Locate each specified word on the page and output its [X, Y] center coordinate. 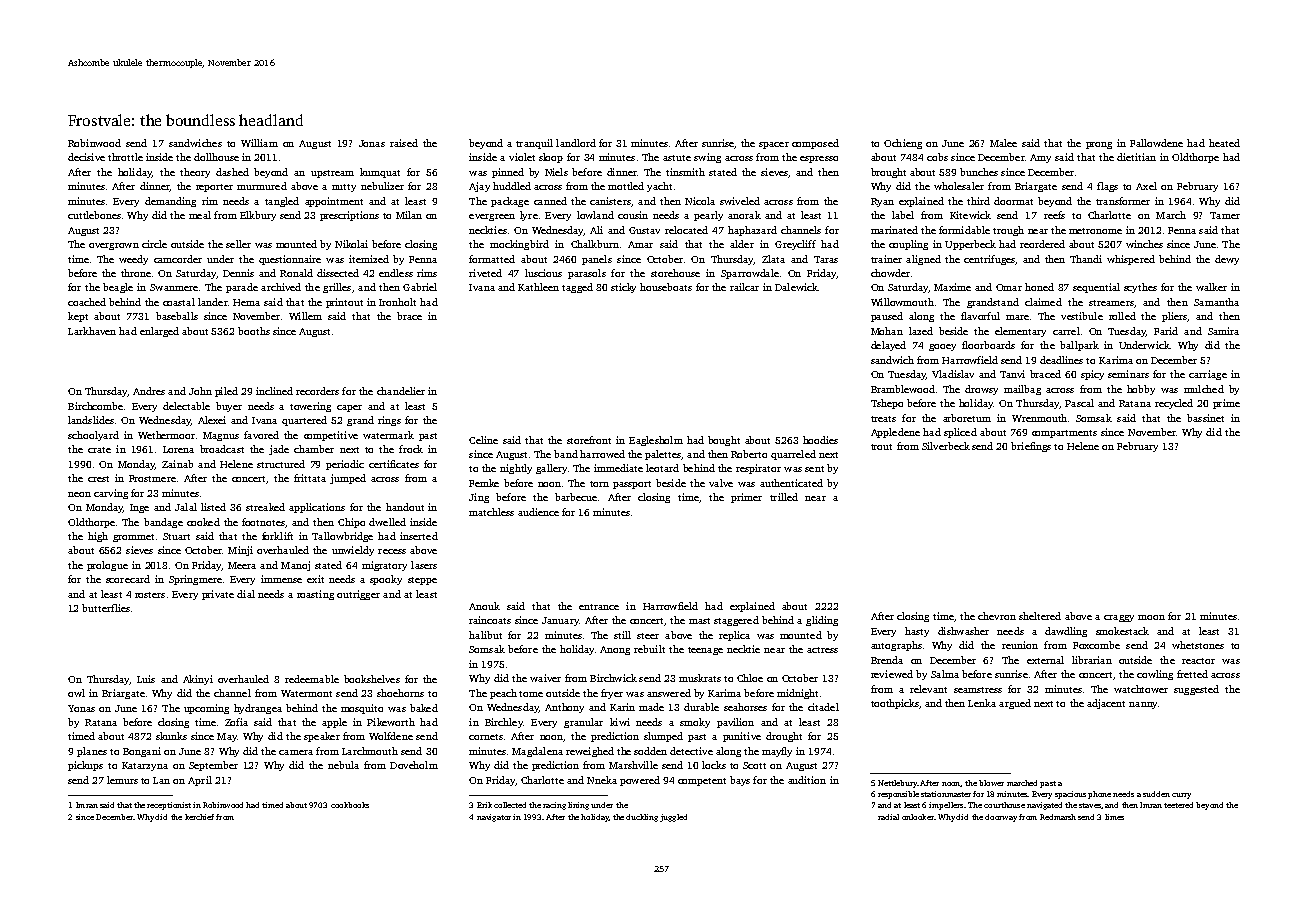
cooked [203, 522]
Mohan [887, 331]
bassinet [1205, 418]
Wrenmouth [1039, 418]
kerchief [199, 817]
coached [87, 302]
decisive [86, 157]
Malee [1003, 143]
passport [632, 485]
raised [404, 143]
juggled [673, 818]
